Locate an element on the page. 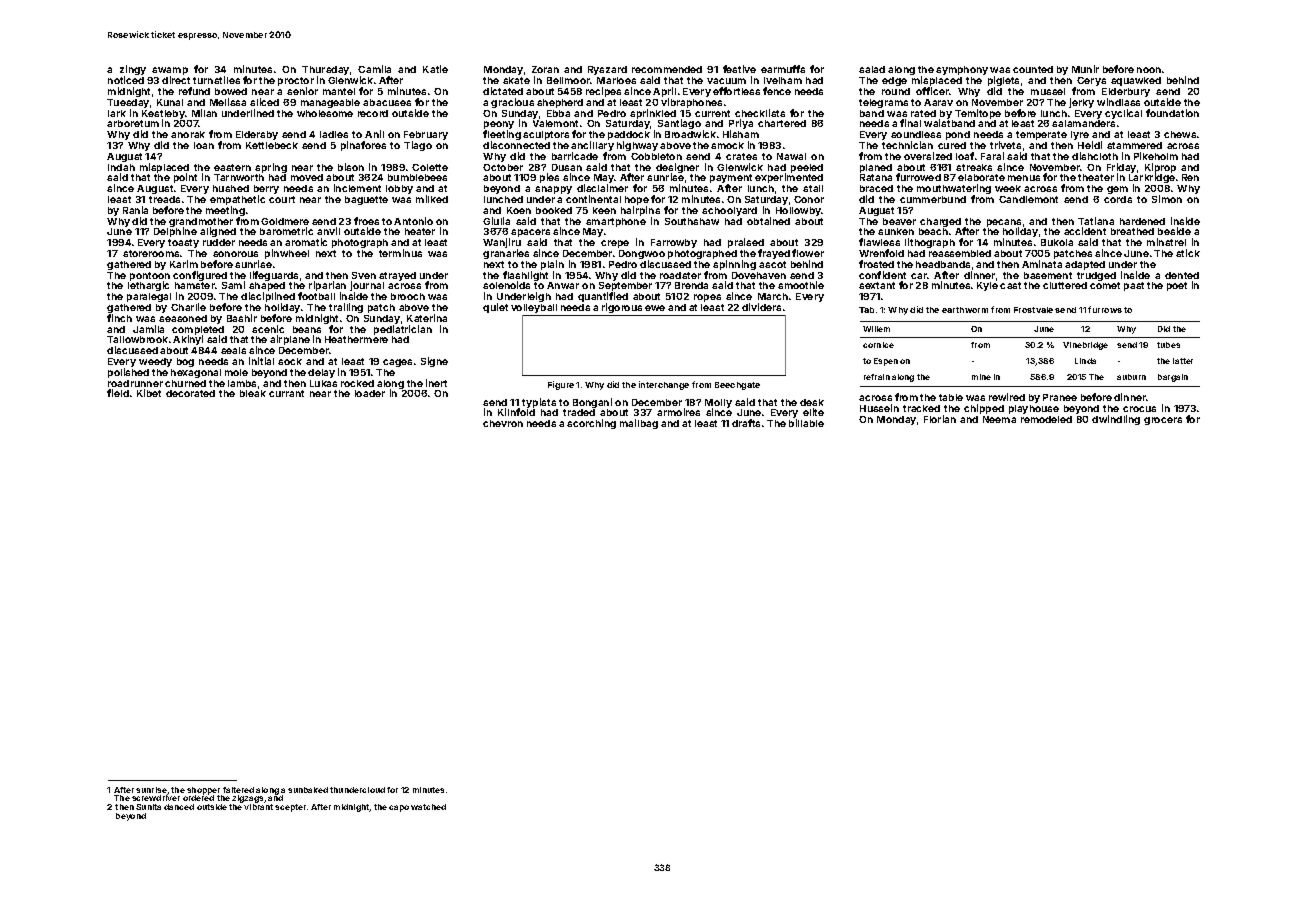 The width and height of the document is (1308, 924). Kunal is located at coordinates (170, 102).
